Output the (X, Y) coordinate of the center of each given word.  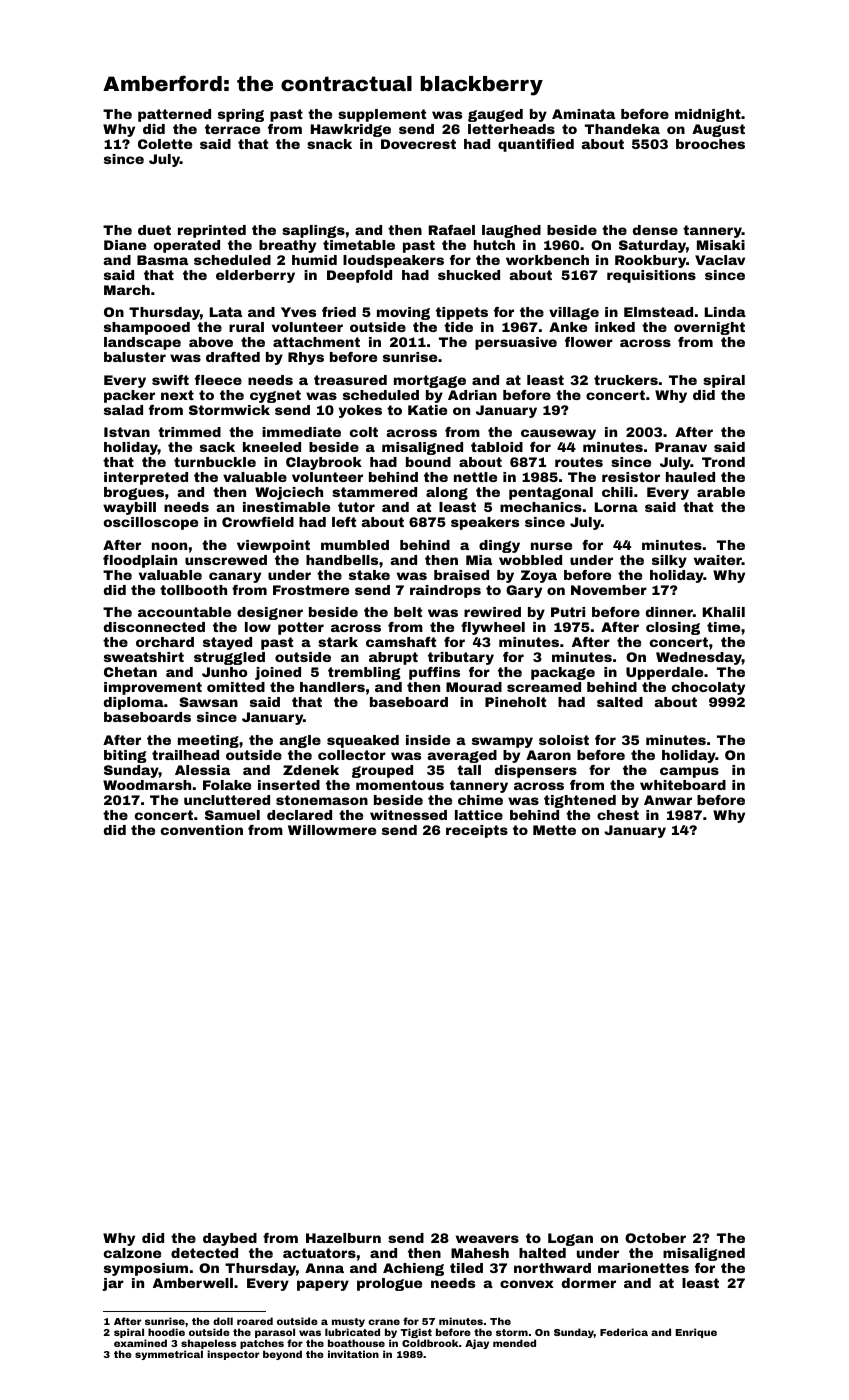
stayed (227, 643)
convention (202, 830)
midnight (708, 115)
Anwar (668, 800)
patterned (174, 115)
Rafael (452, 230)
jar (113, 1284)
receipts (477, 831)
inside (428, 740)
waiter (718, 560)
